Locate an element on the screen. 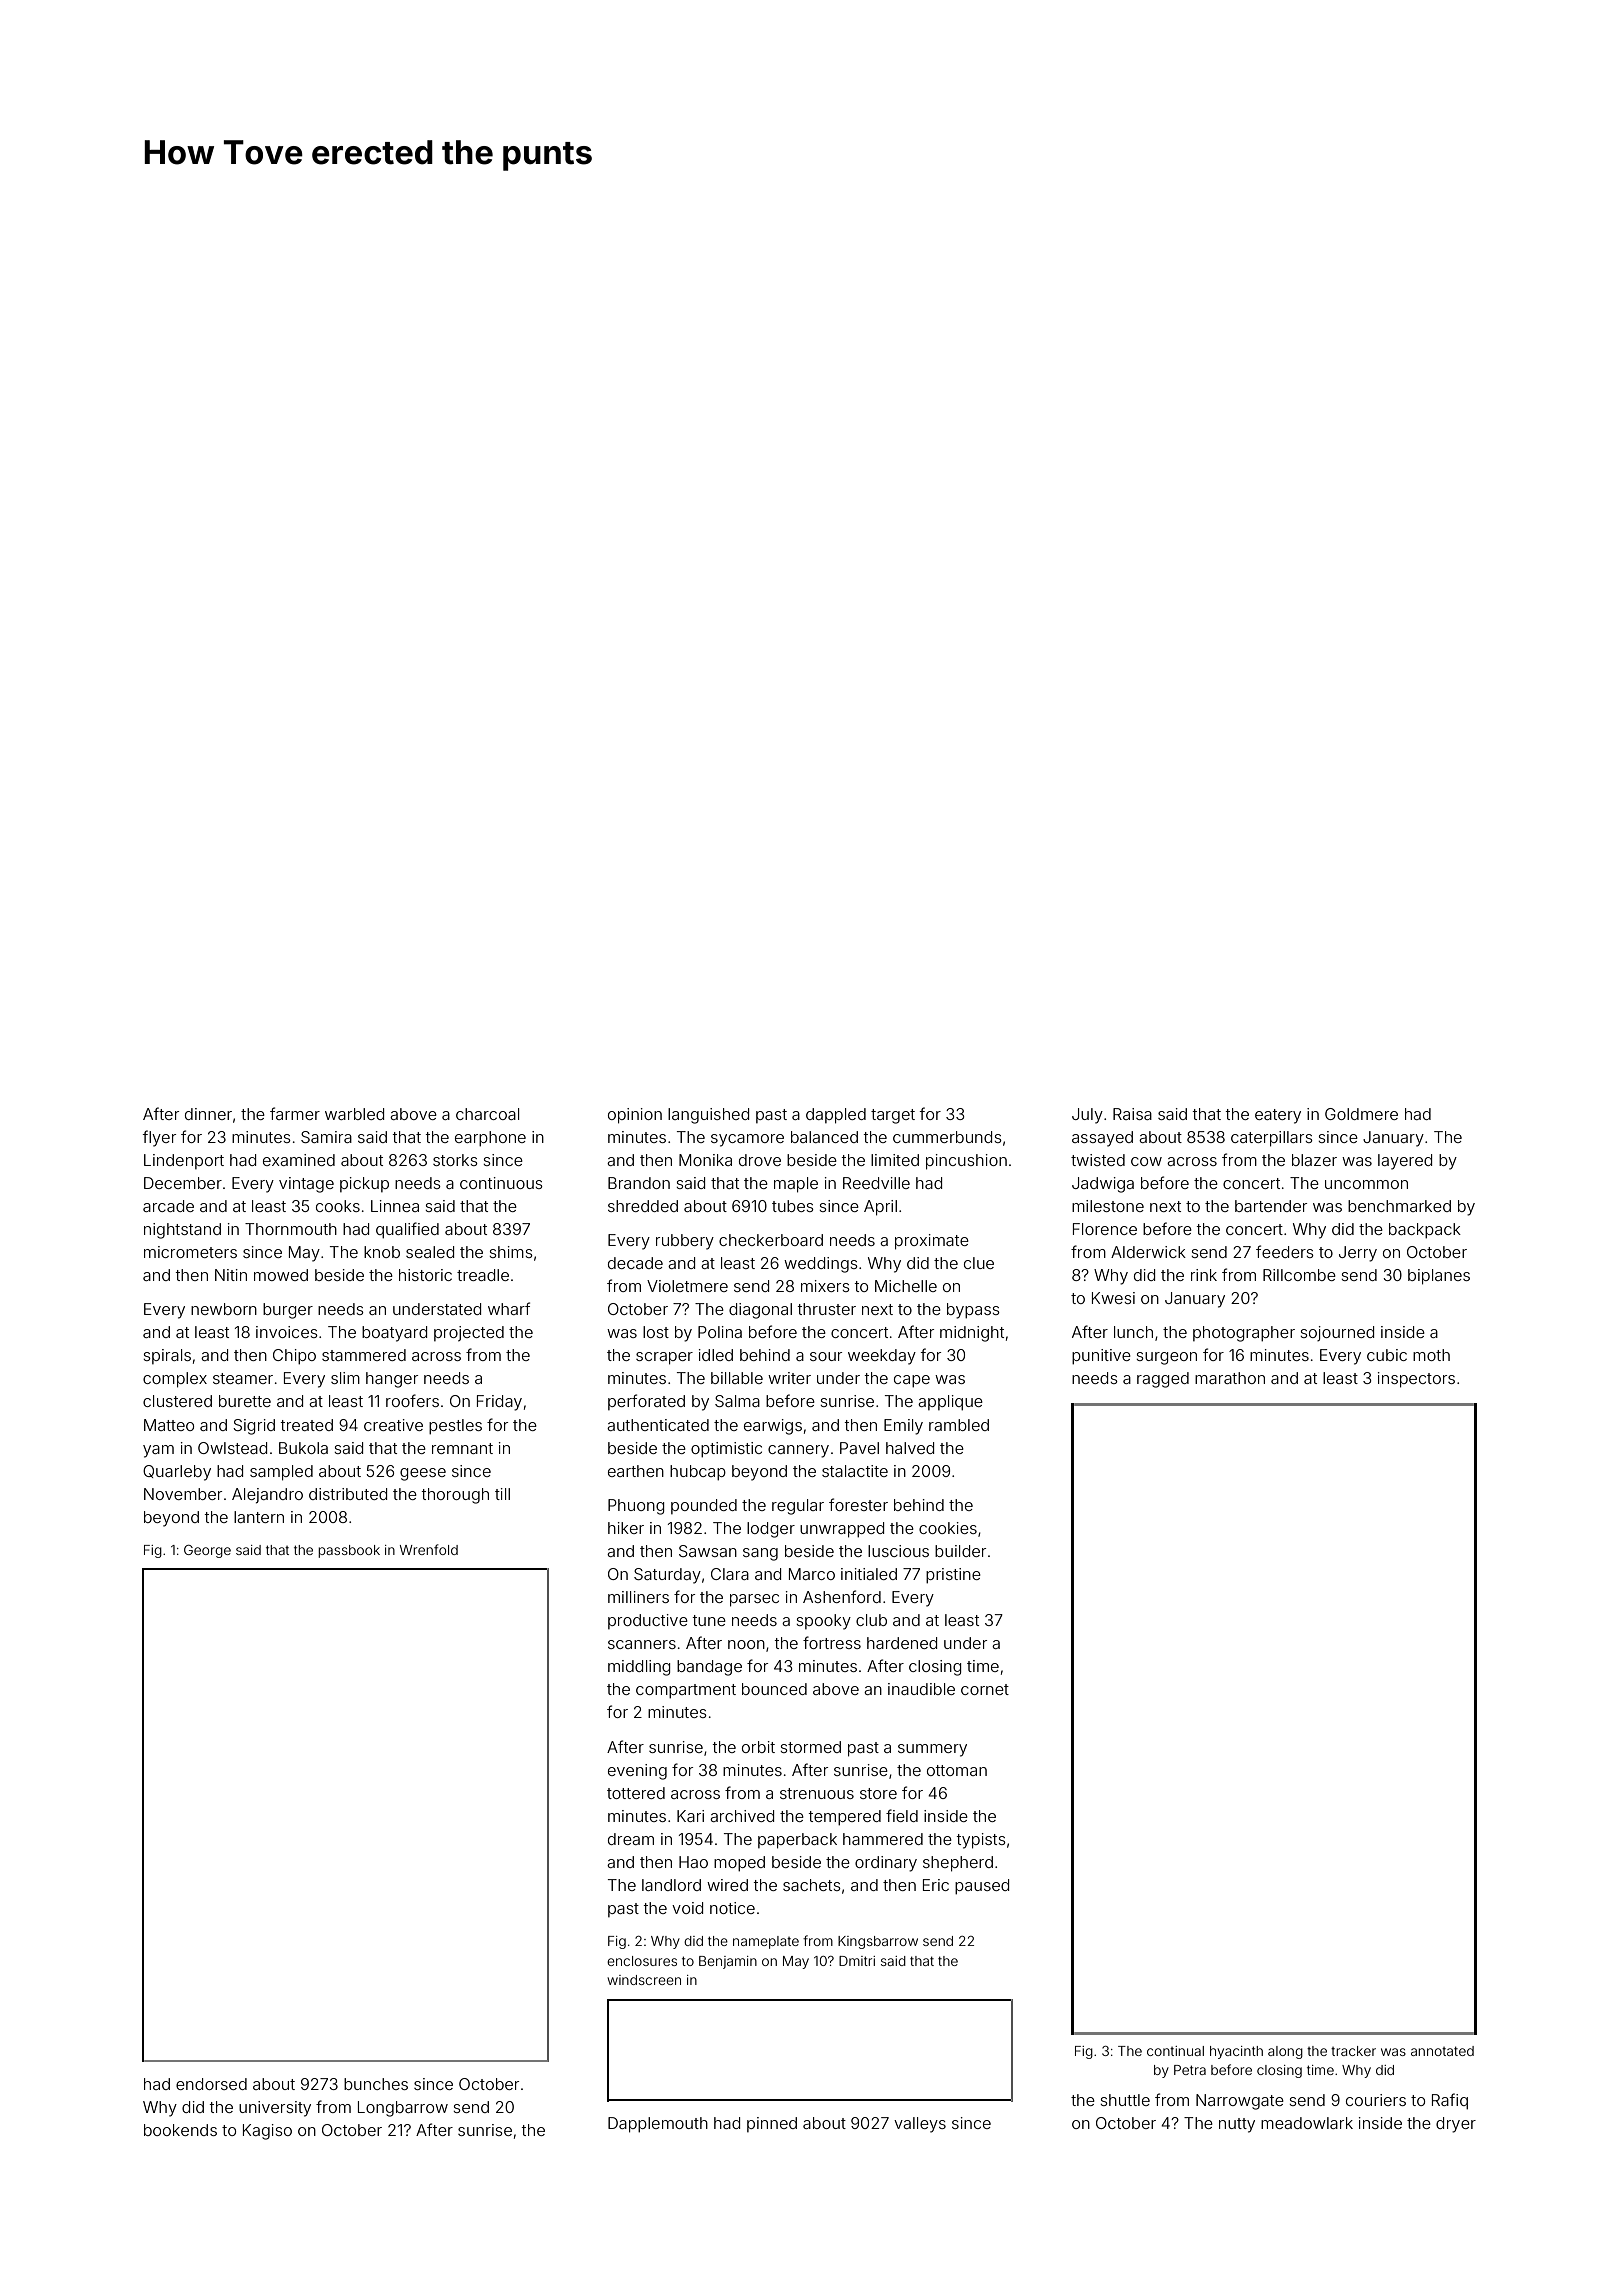  Goldmere is located at coordinates (1361, 1114).
